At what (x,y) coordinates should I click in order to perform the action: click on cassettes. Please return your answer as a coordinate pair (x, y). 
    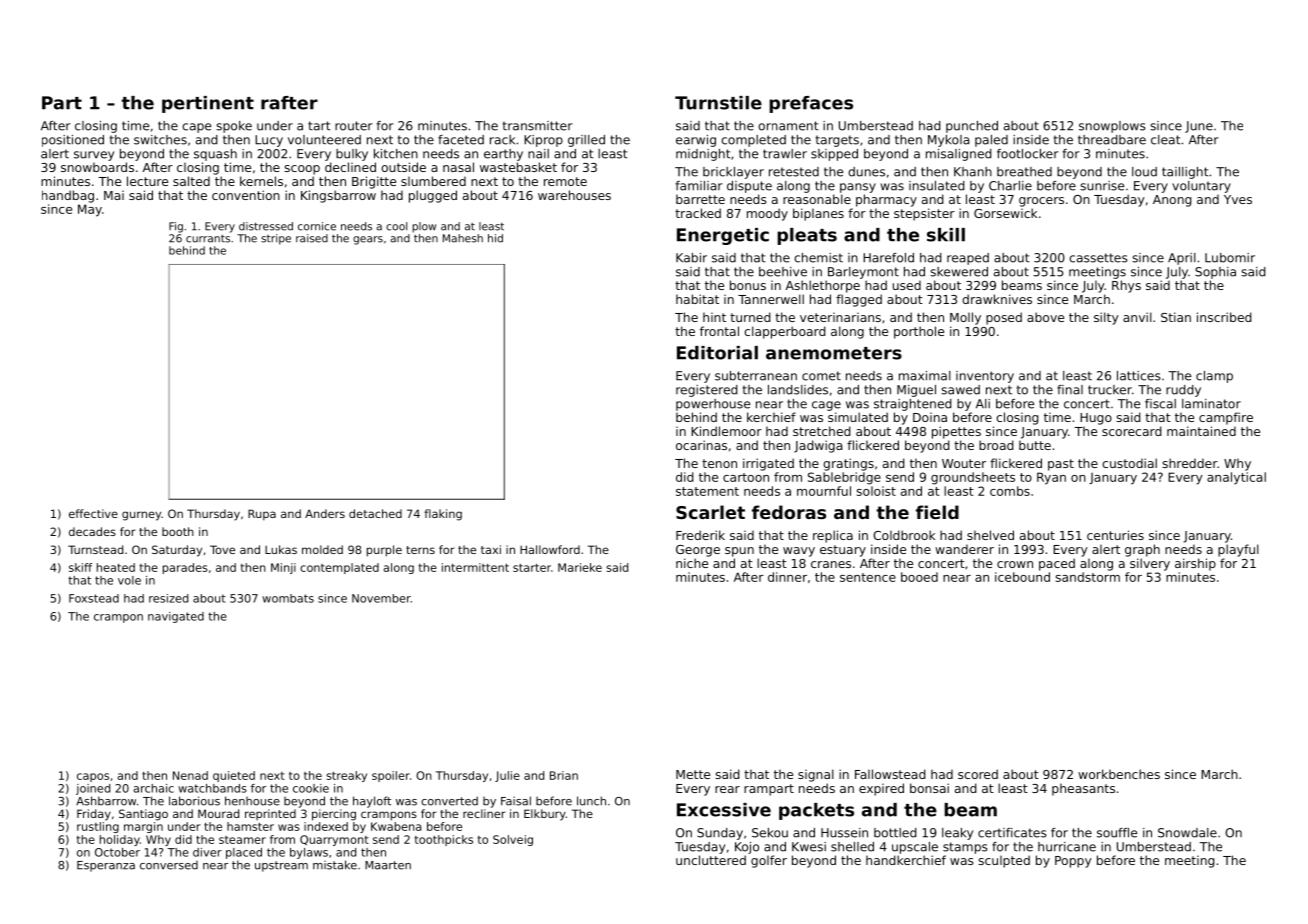
    Looking at the image, I should click on (1098, 258).
